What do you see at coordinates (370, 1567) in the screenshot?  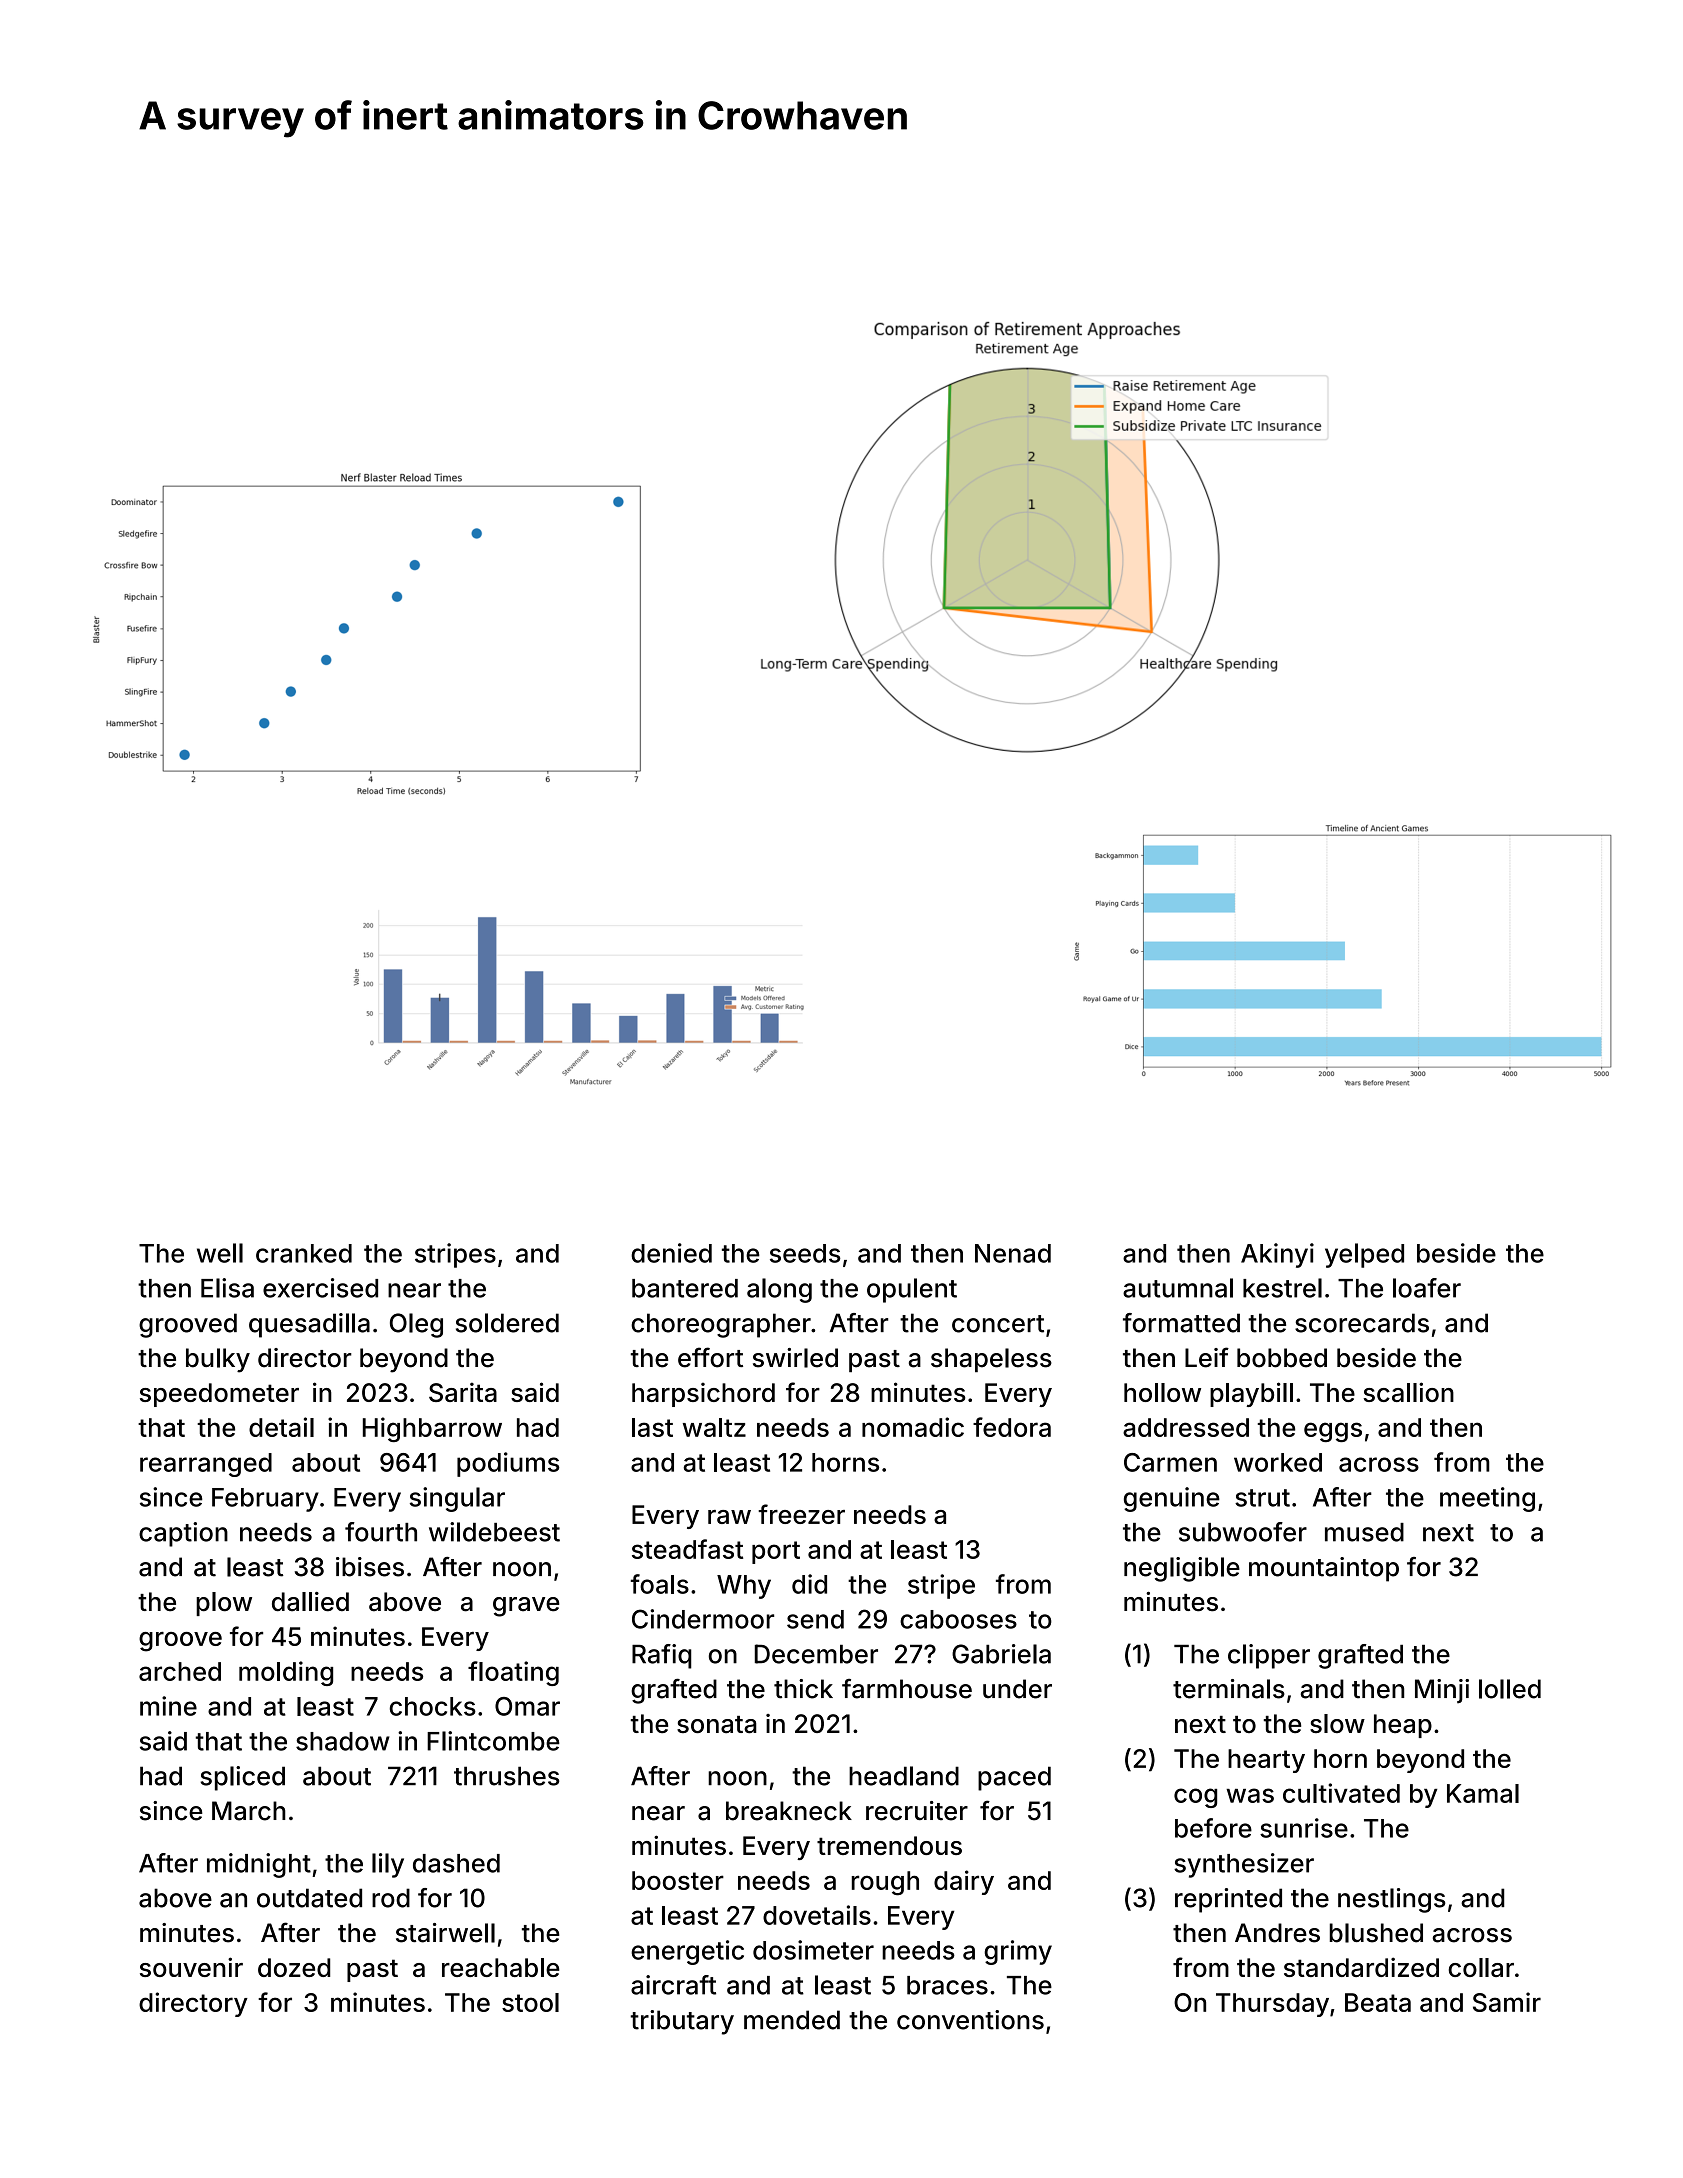 I see `ibises` at bounding box center [370, 1567].
